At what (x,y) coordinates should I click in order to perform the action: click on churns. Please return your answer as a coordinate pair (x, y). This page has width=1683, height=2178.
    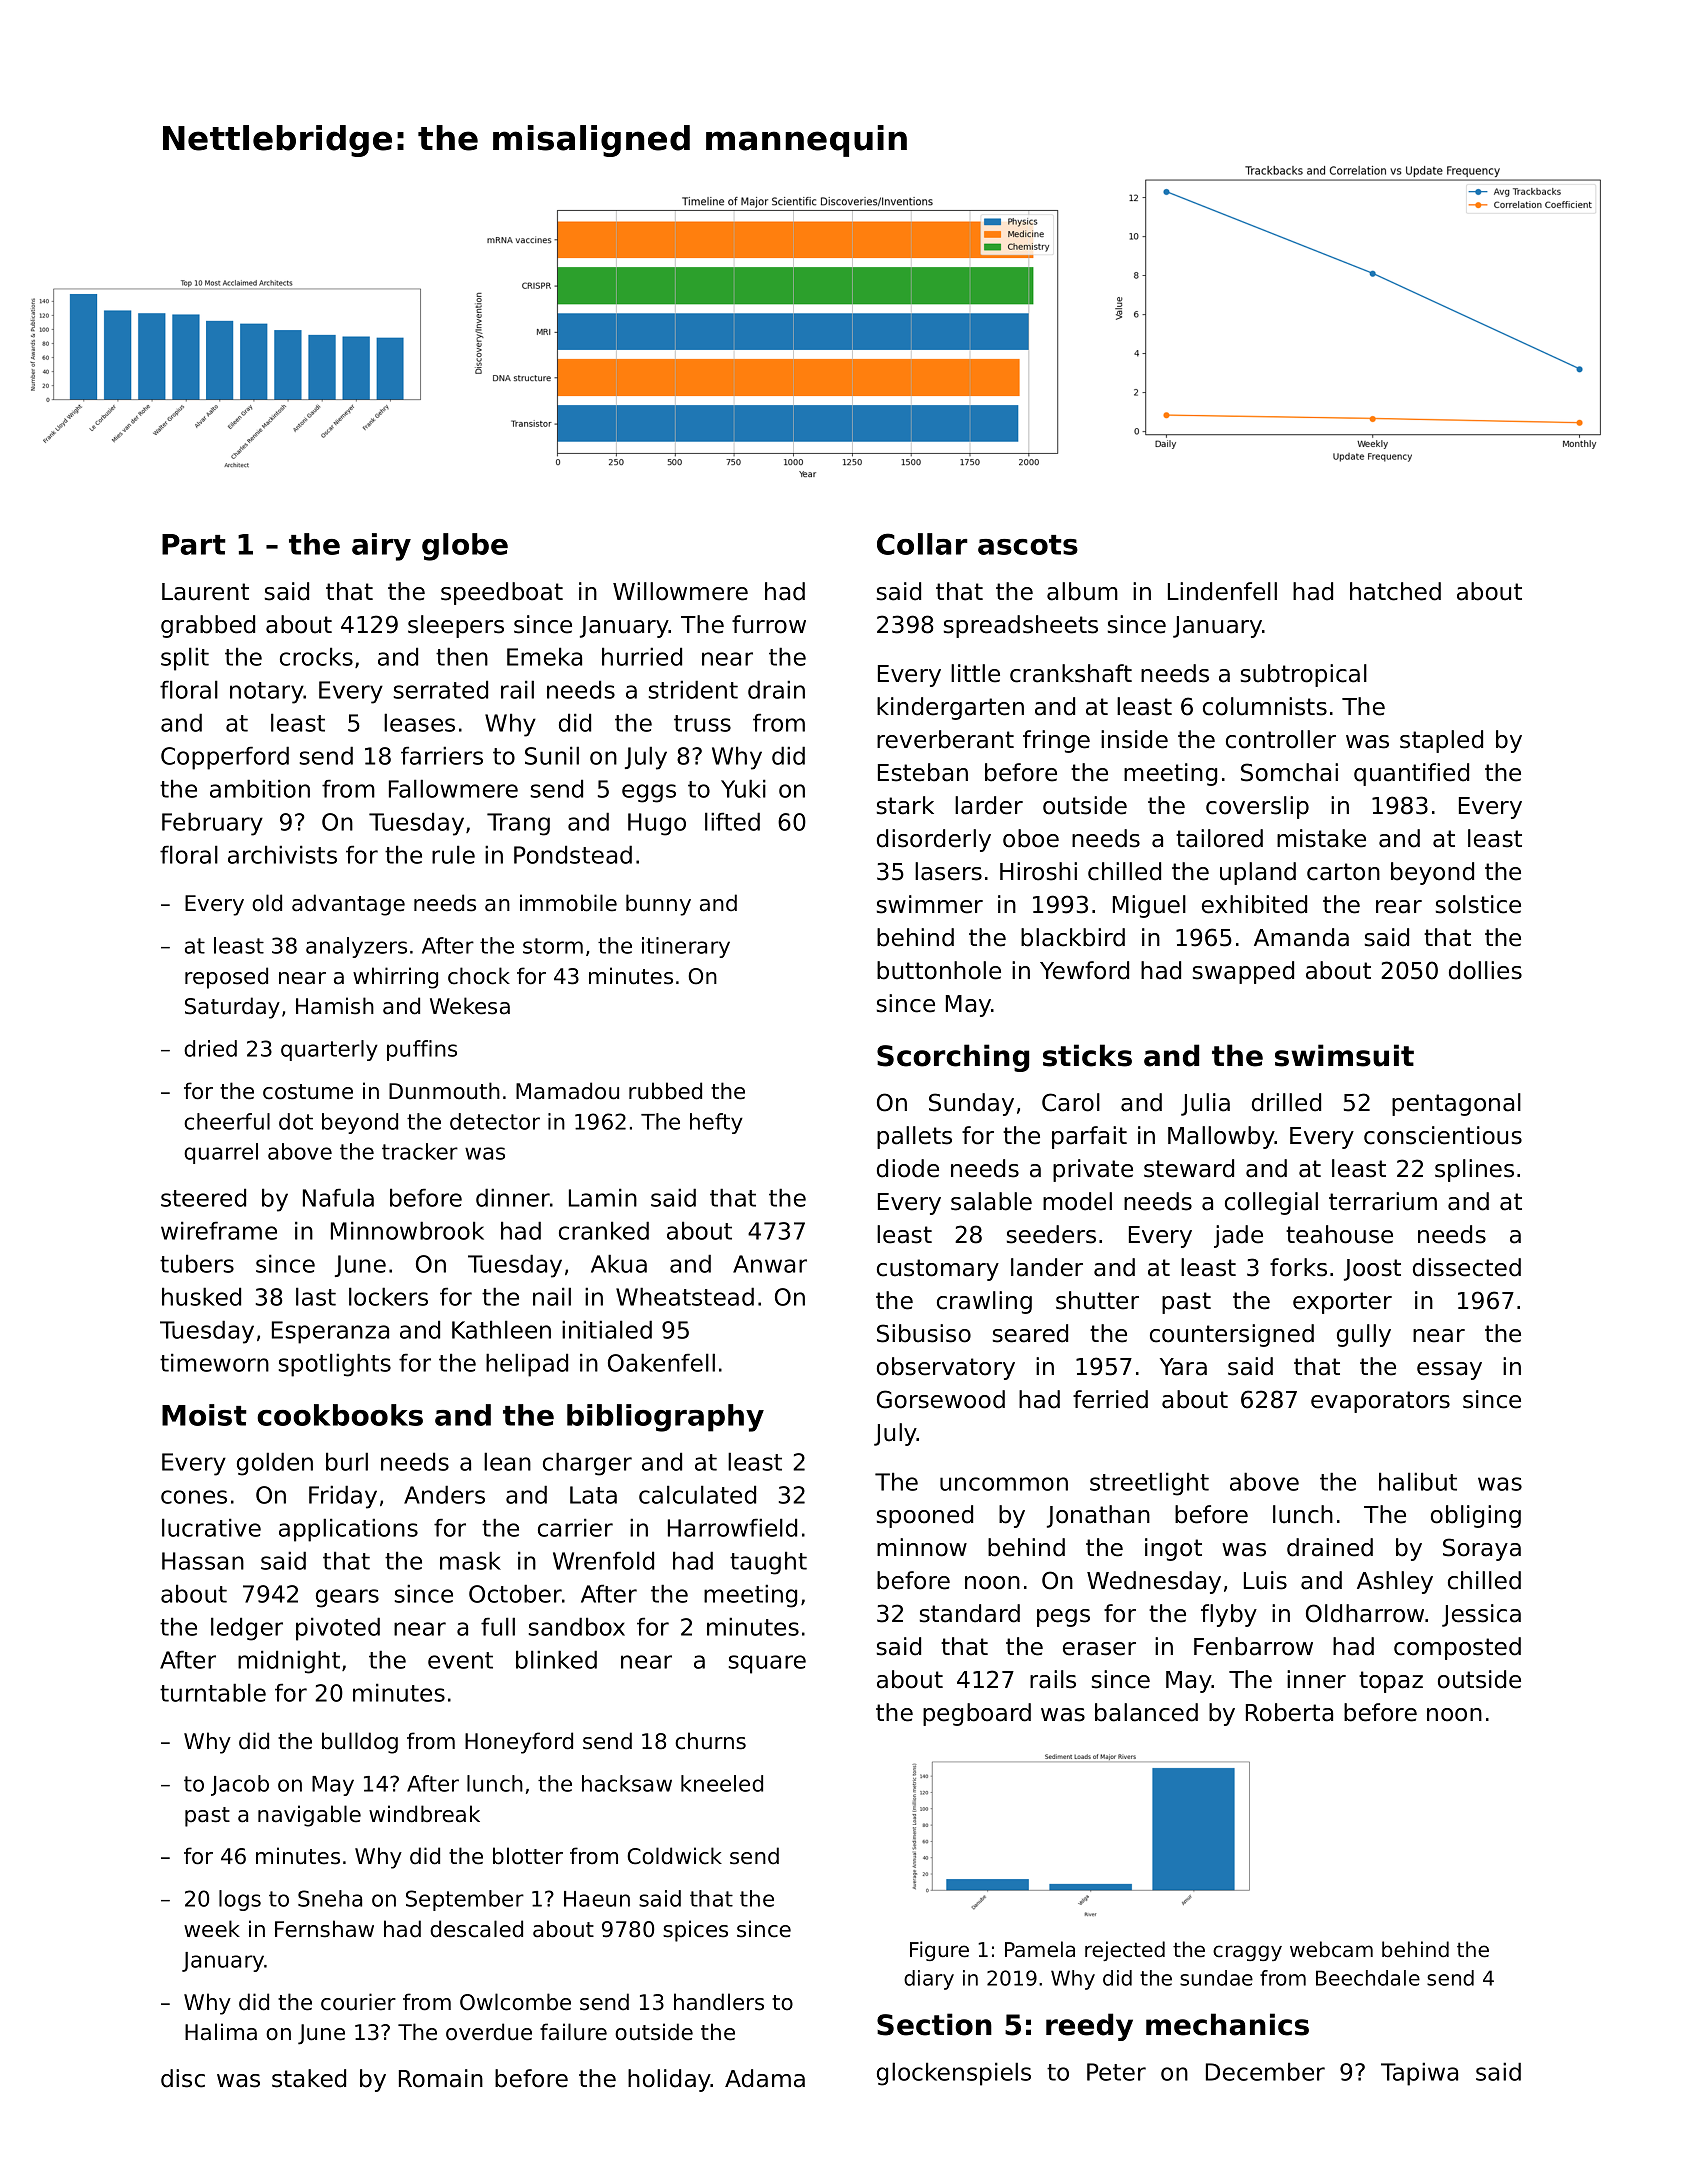
    Looking at the image, I should click on (710, 1741).
